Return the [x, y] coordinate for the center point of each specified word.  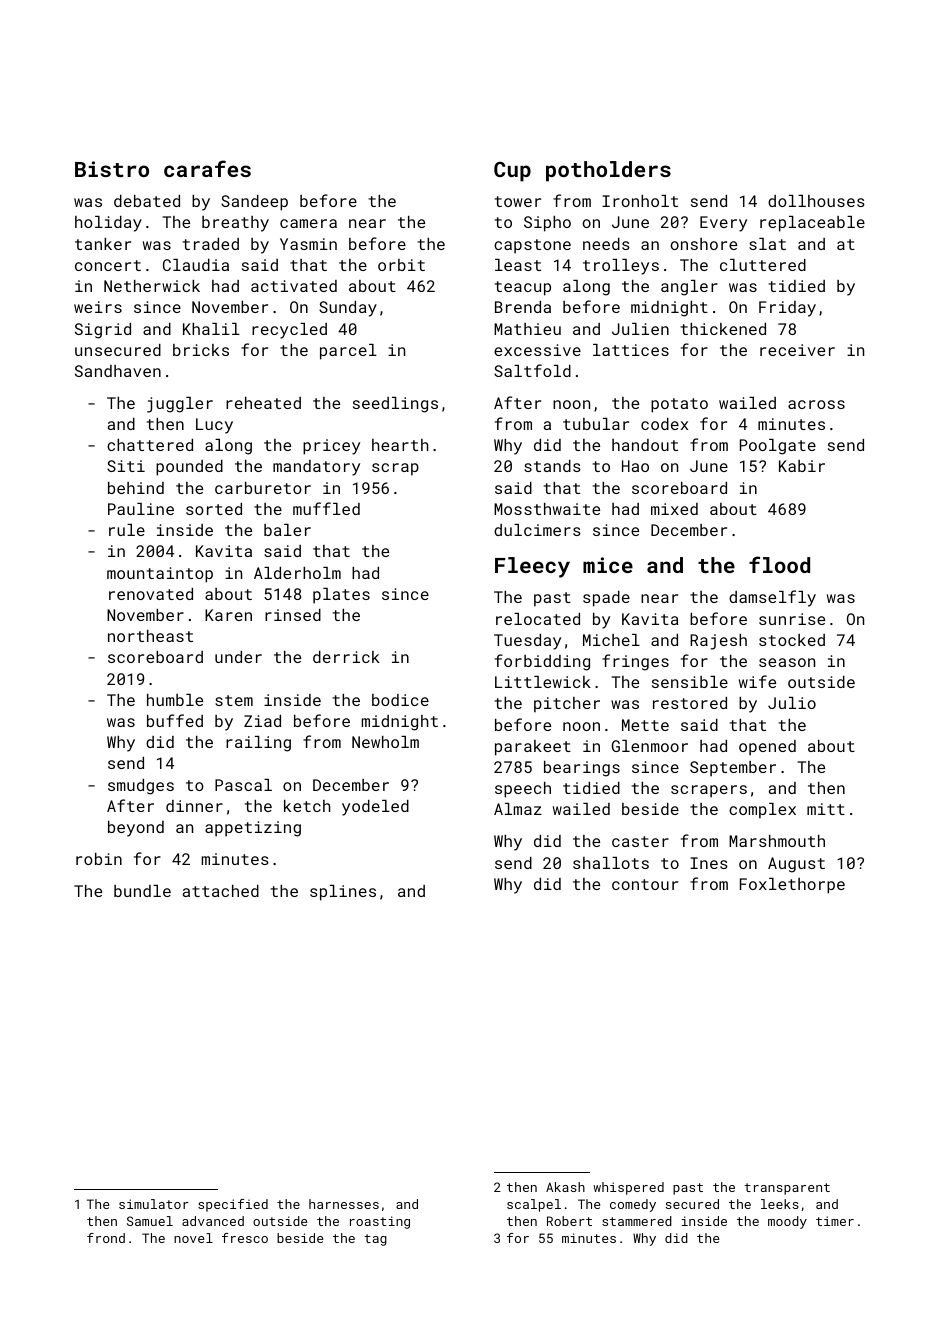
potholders [608, 171]
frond [106, 1238]
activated [294, 286]
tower [518, 201]
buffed [175, 720]
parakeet [533, 748]
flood [779, 564]
